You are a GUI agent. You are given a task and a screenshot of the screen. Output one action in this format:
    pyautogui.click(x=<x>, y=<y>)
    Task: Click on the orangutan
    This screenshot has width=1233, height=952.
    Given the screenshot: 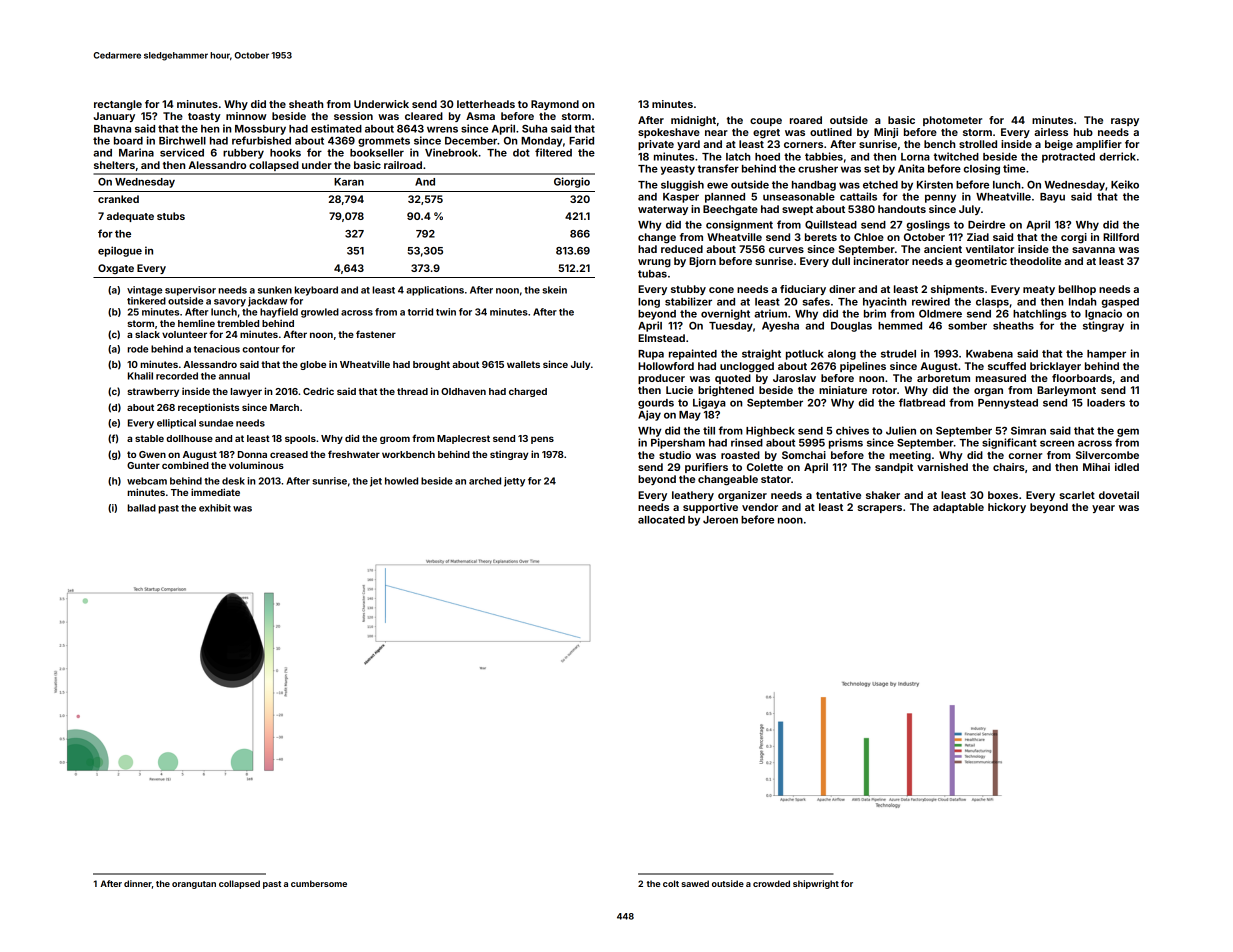 What is the action you would take?
    pyautogui.click(x=194, y=885)
